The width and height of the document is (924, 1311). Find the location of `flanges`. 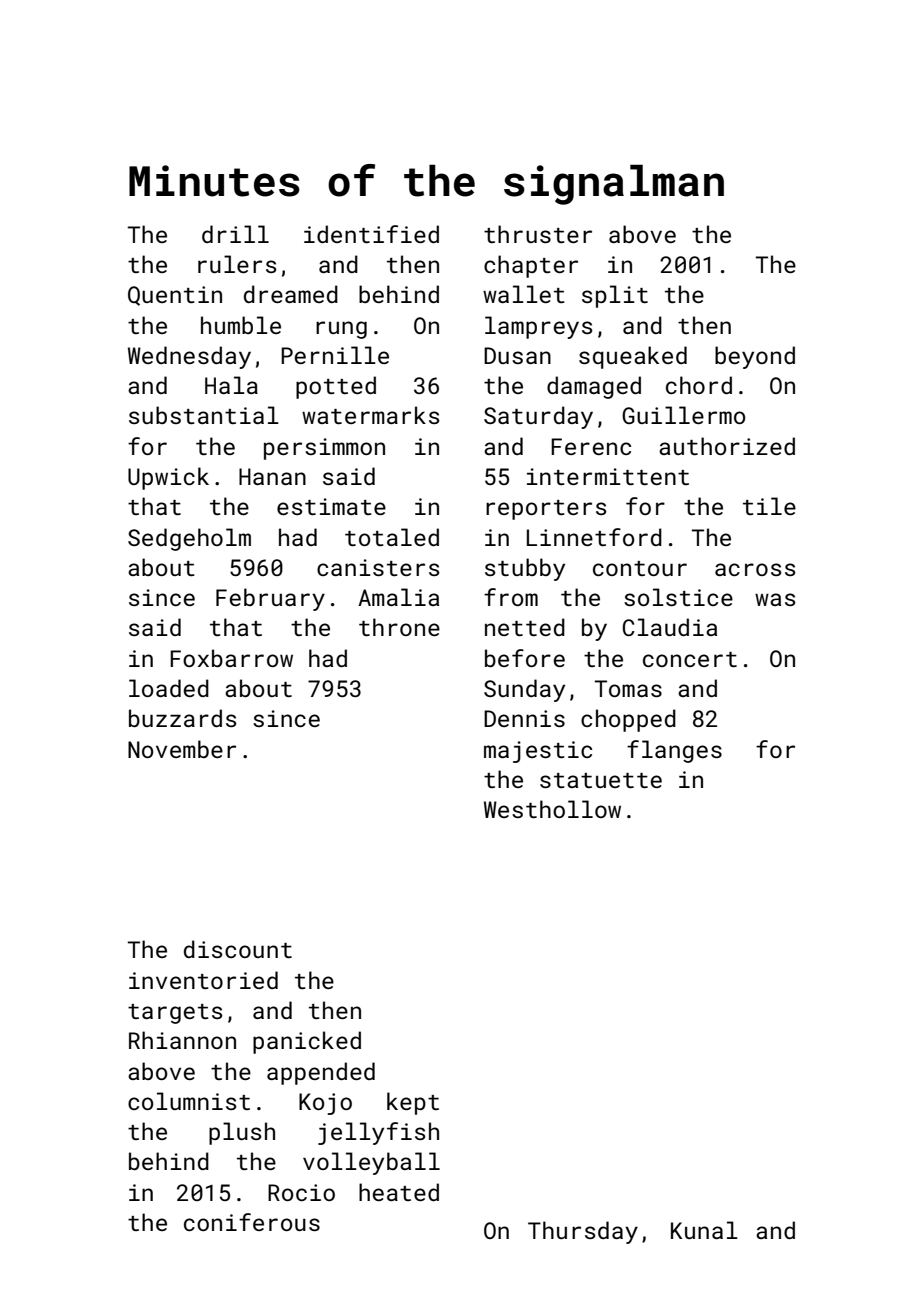

flanges is located at coordinates (674, 751).
